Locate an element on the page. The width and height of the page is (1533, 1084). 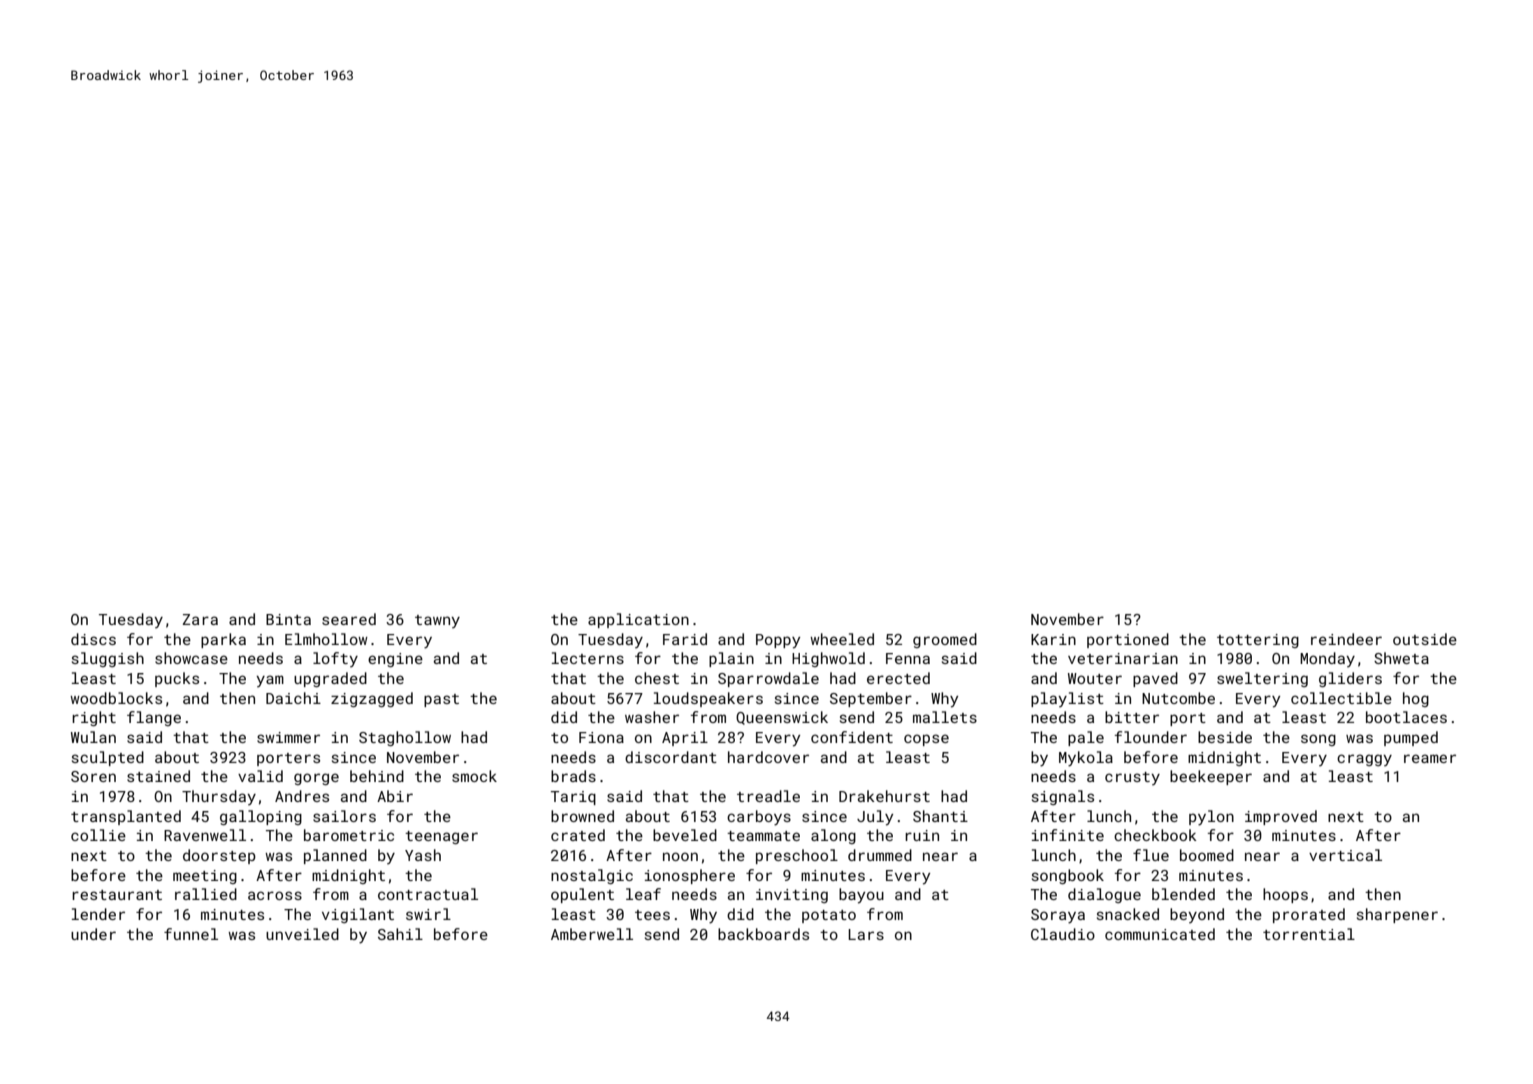
discordant is located at coordinates (671, 757).
